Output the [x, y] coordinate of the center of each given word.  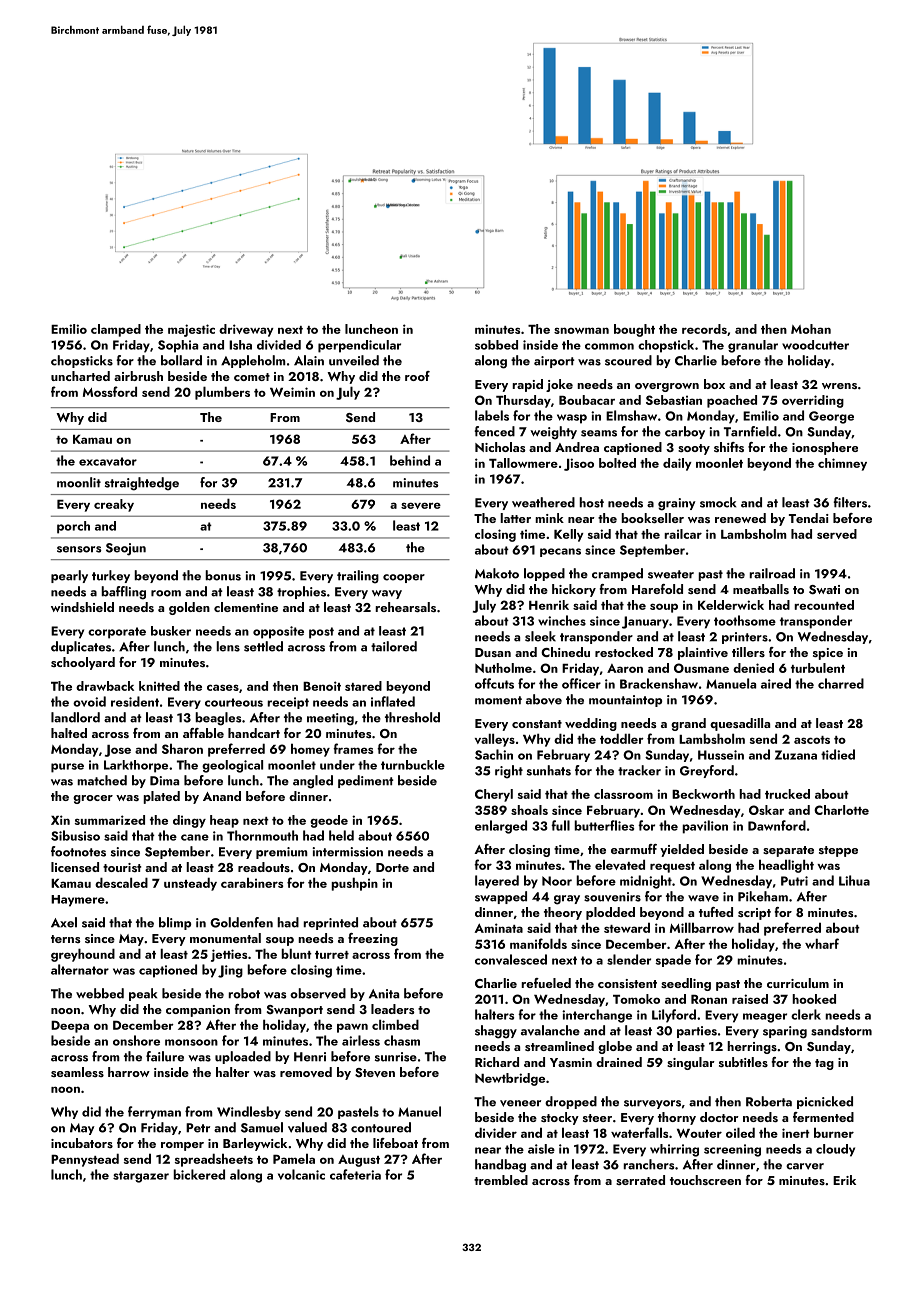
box [714, 384]
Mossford [110, 391]
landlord [75, 717]
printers [745, 638]
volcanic [301, 1174]
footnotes [78, 851]
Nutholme [503, 668]
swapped [501, 897]
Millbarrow [702, 927]
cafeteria [355, 1174]
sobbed [496, 345]
